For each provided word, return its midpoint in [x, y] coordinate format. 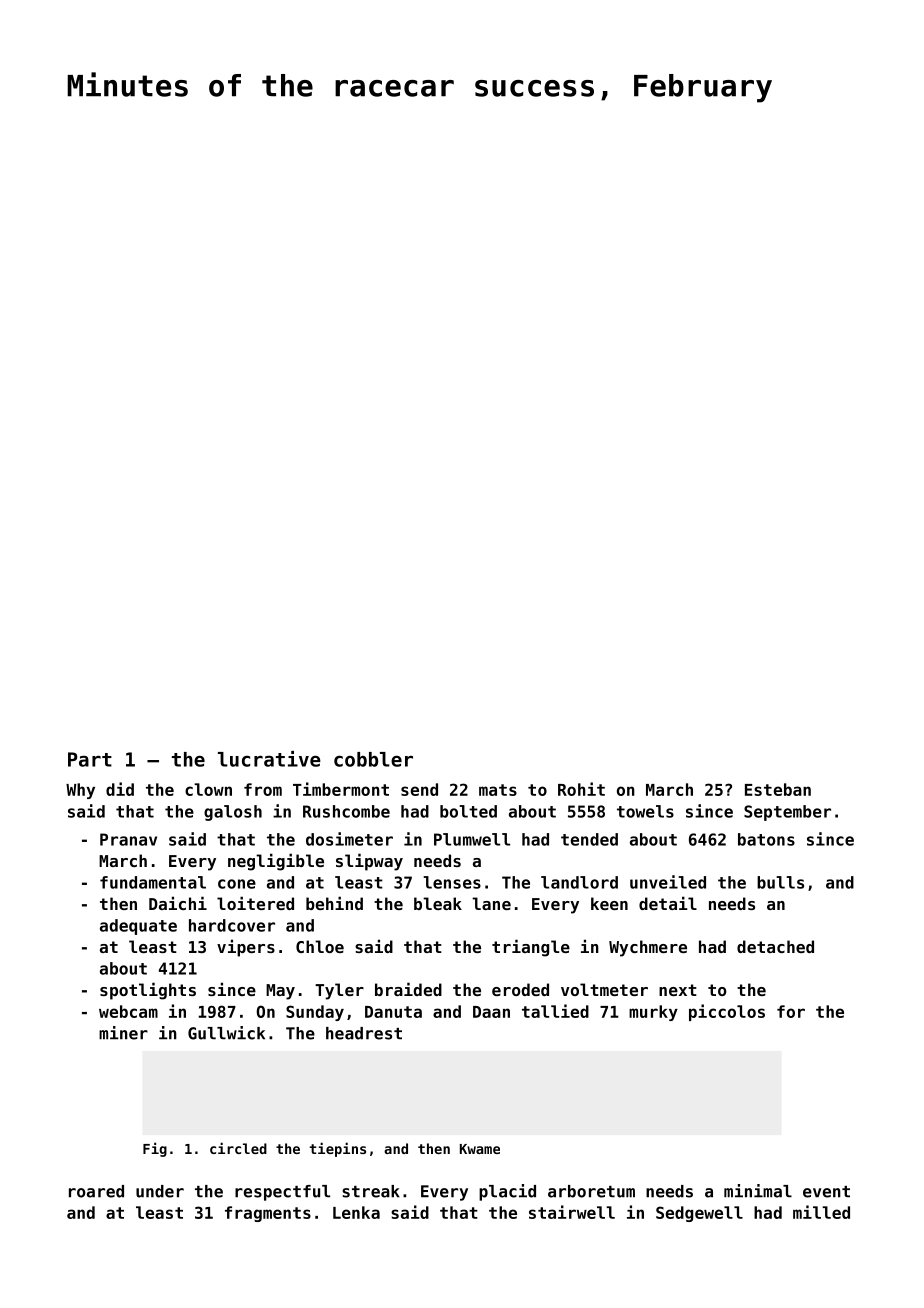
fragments [268, 1214]
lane [491, 903]
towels [645, 811]
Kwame [480, 1149]
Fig [155, 1149]
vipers [246, 948]
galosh [233, 813]
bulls [780, 882]
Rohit [581, 789]
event [826, 1192]
